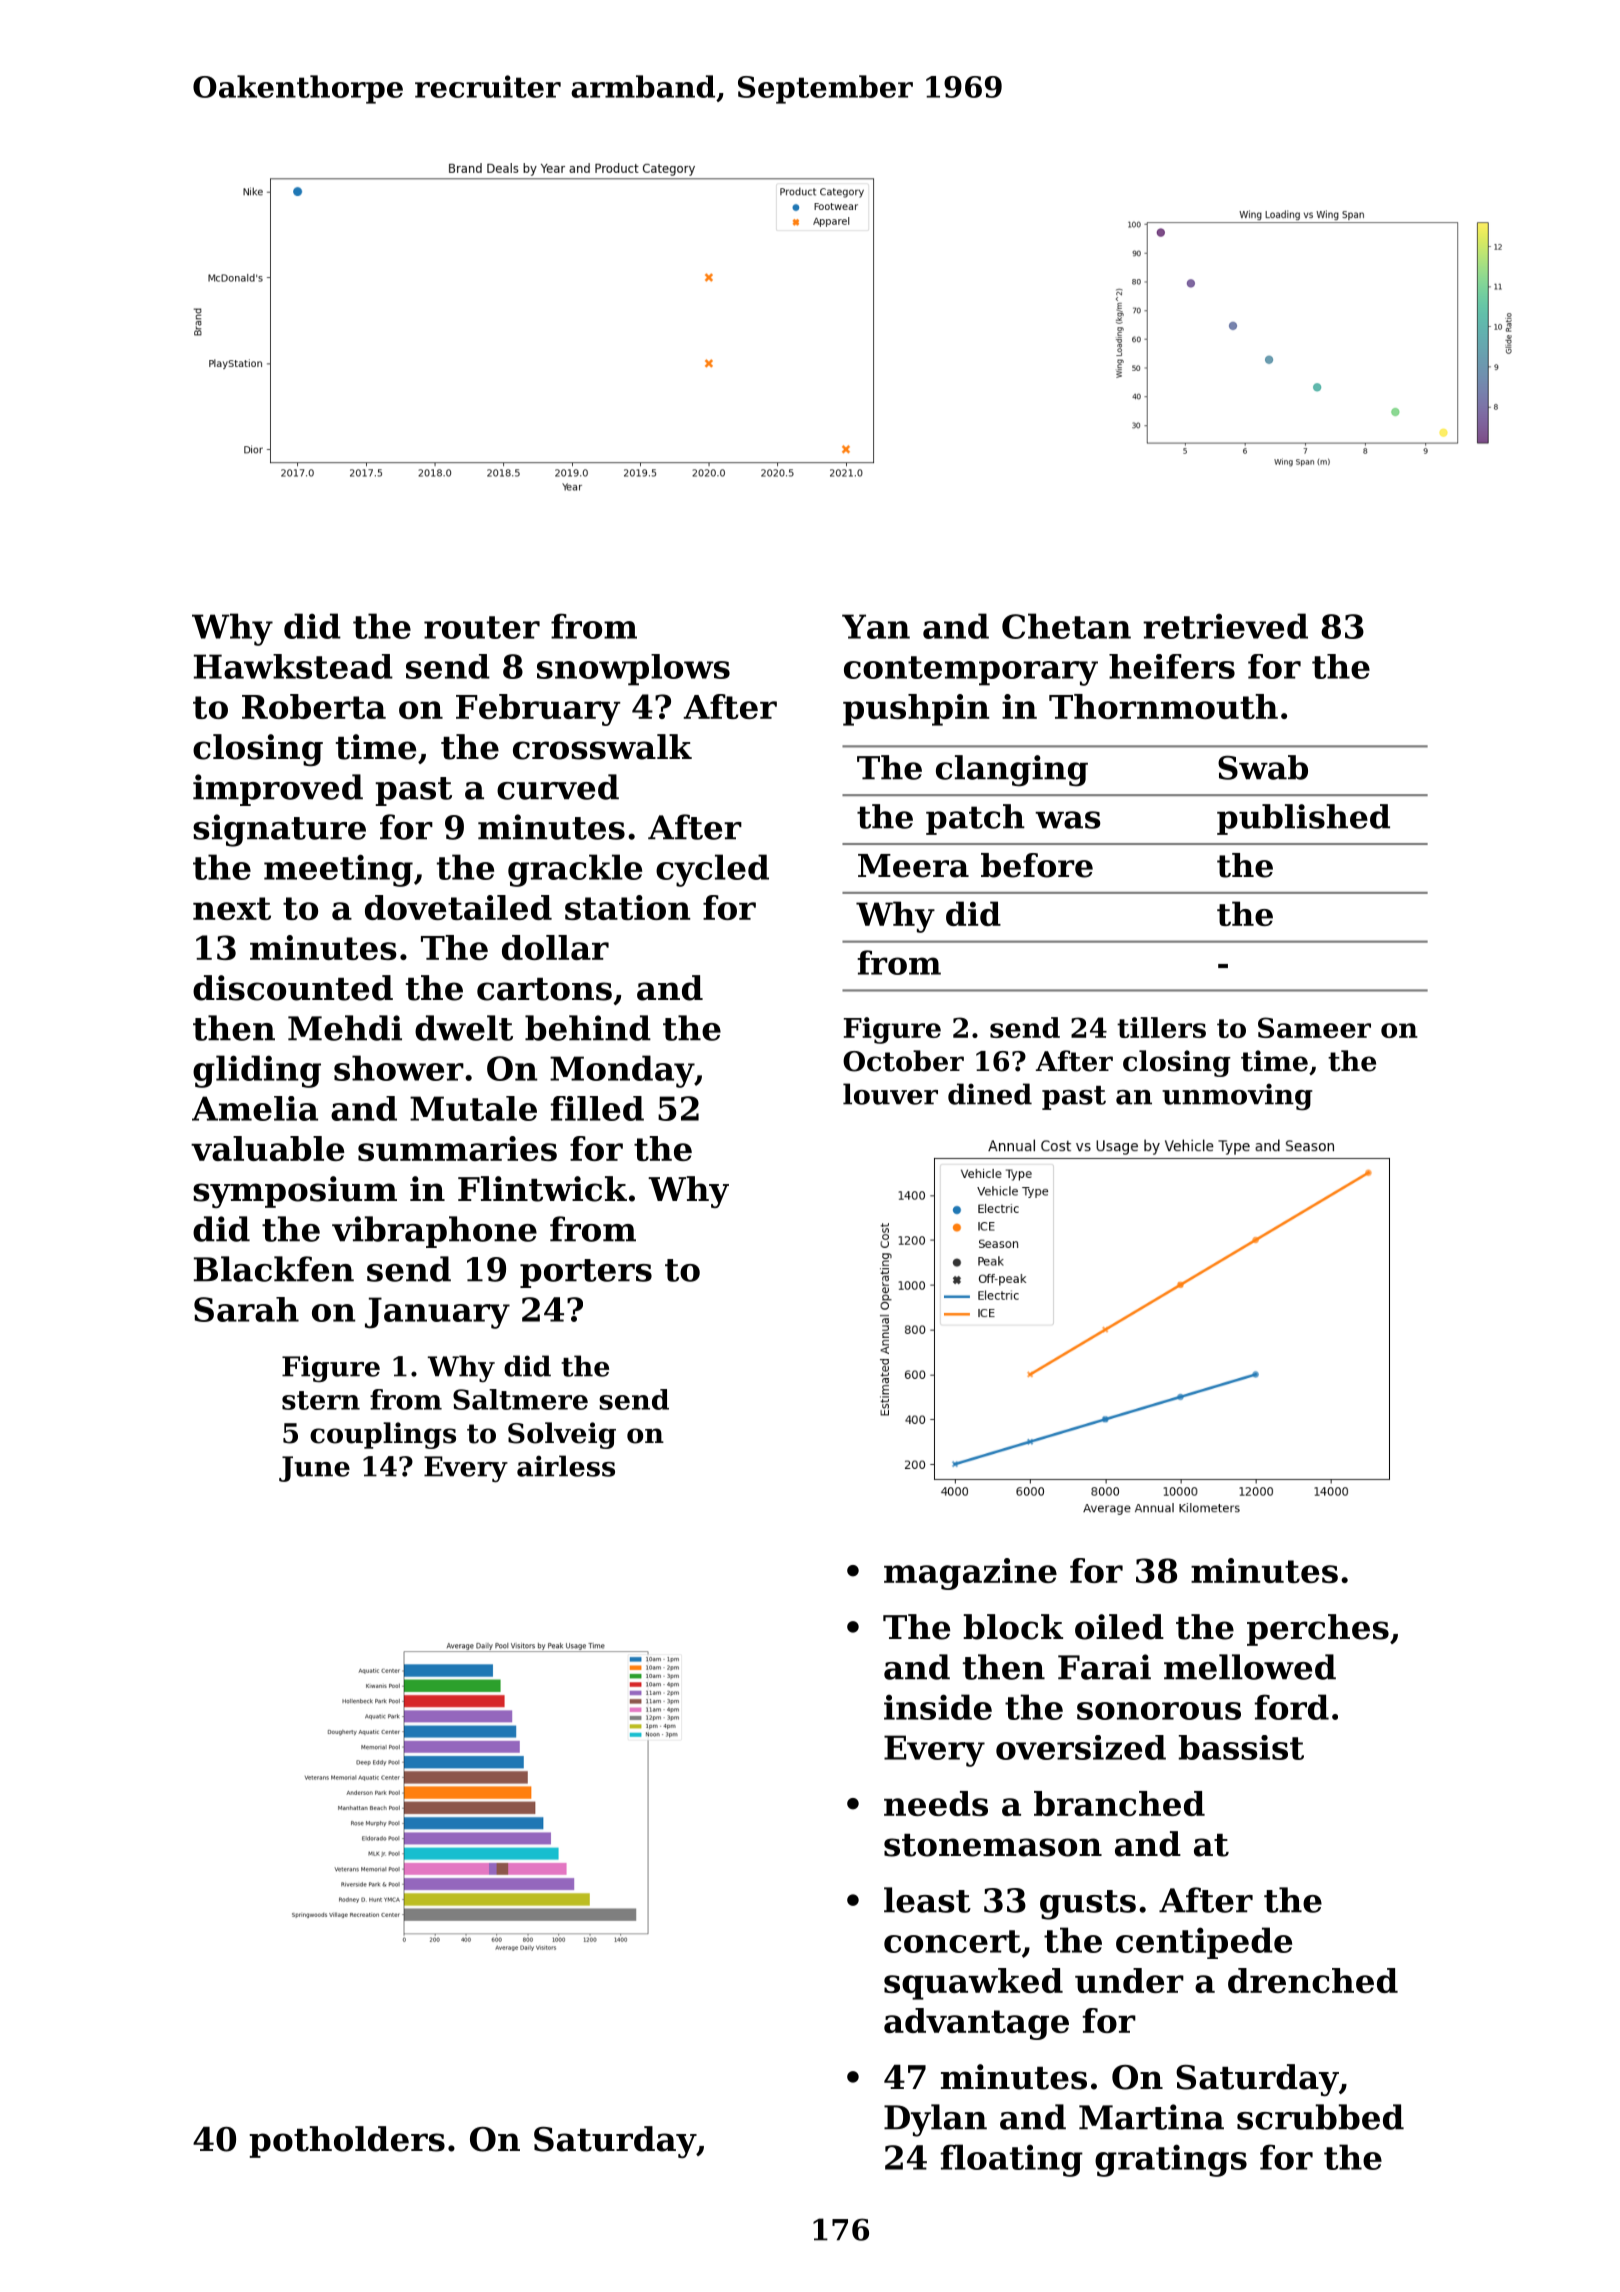  What do you see at coordinates (457, 1148) in the screenshot?
I see `summaries` at bounding box center [457, 1148].
